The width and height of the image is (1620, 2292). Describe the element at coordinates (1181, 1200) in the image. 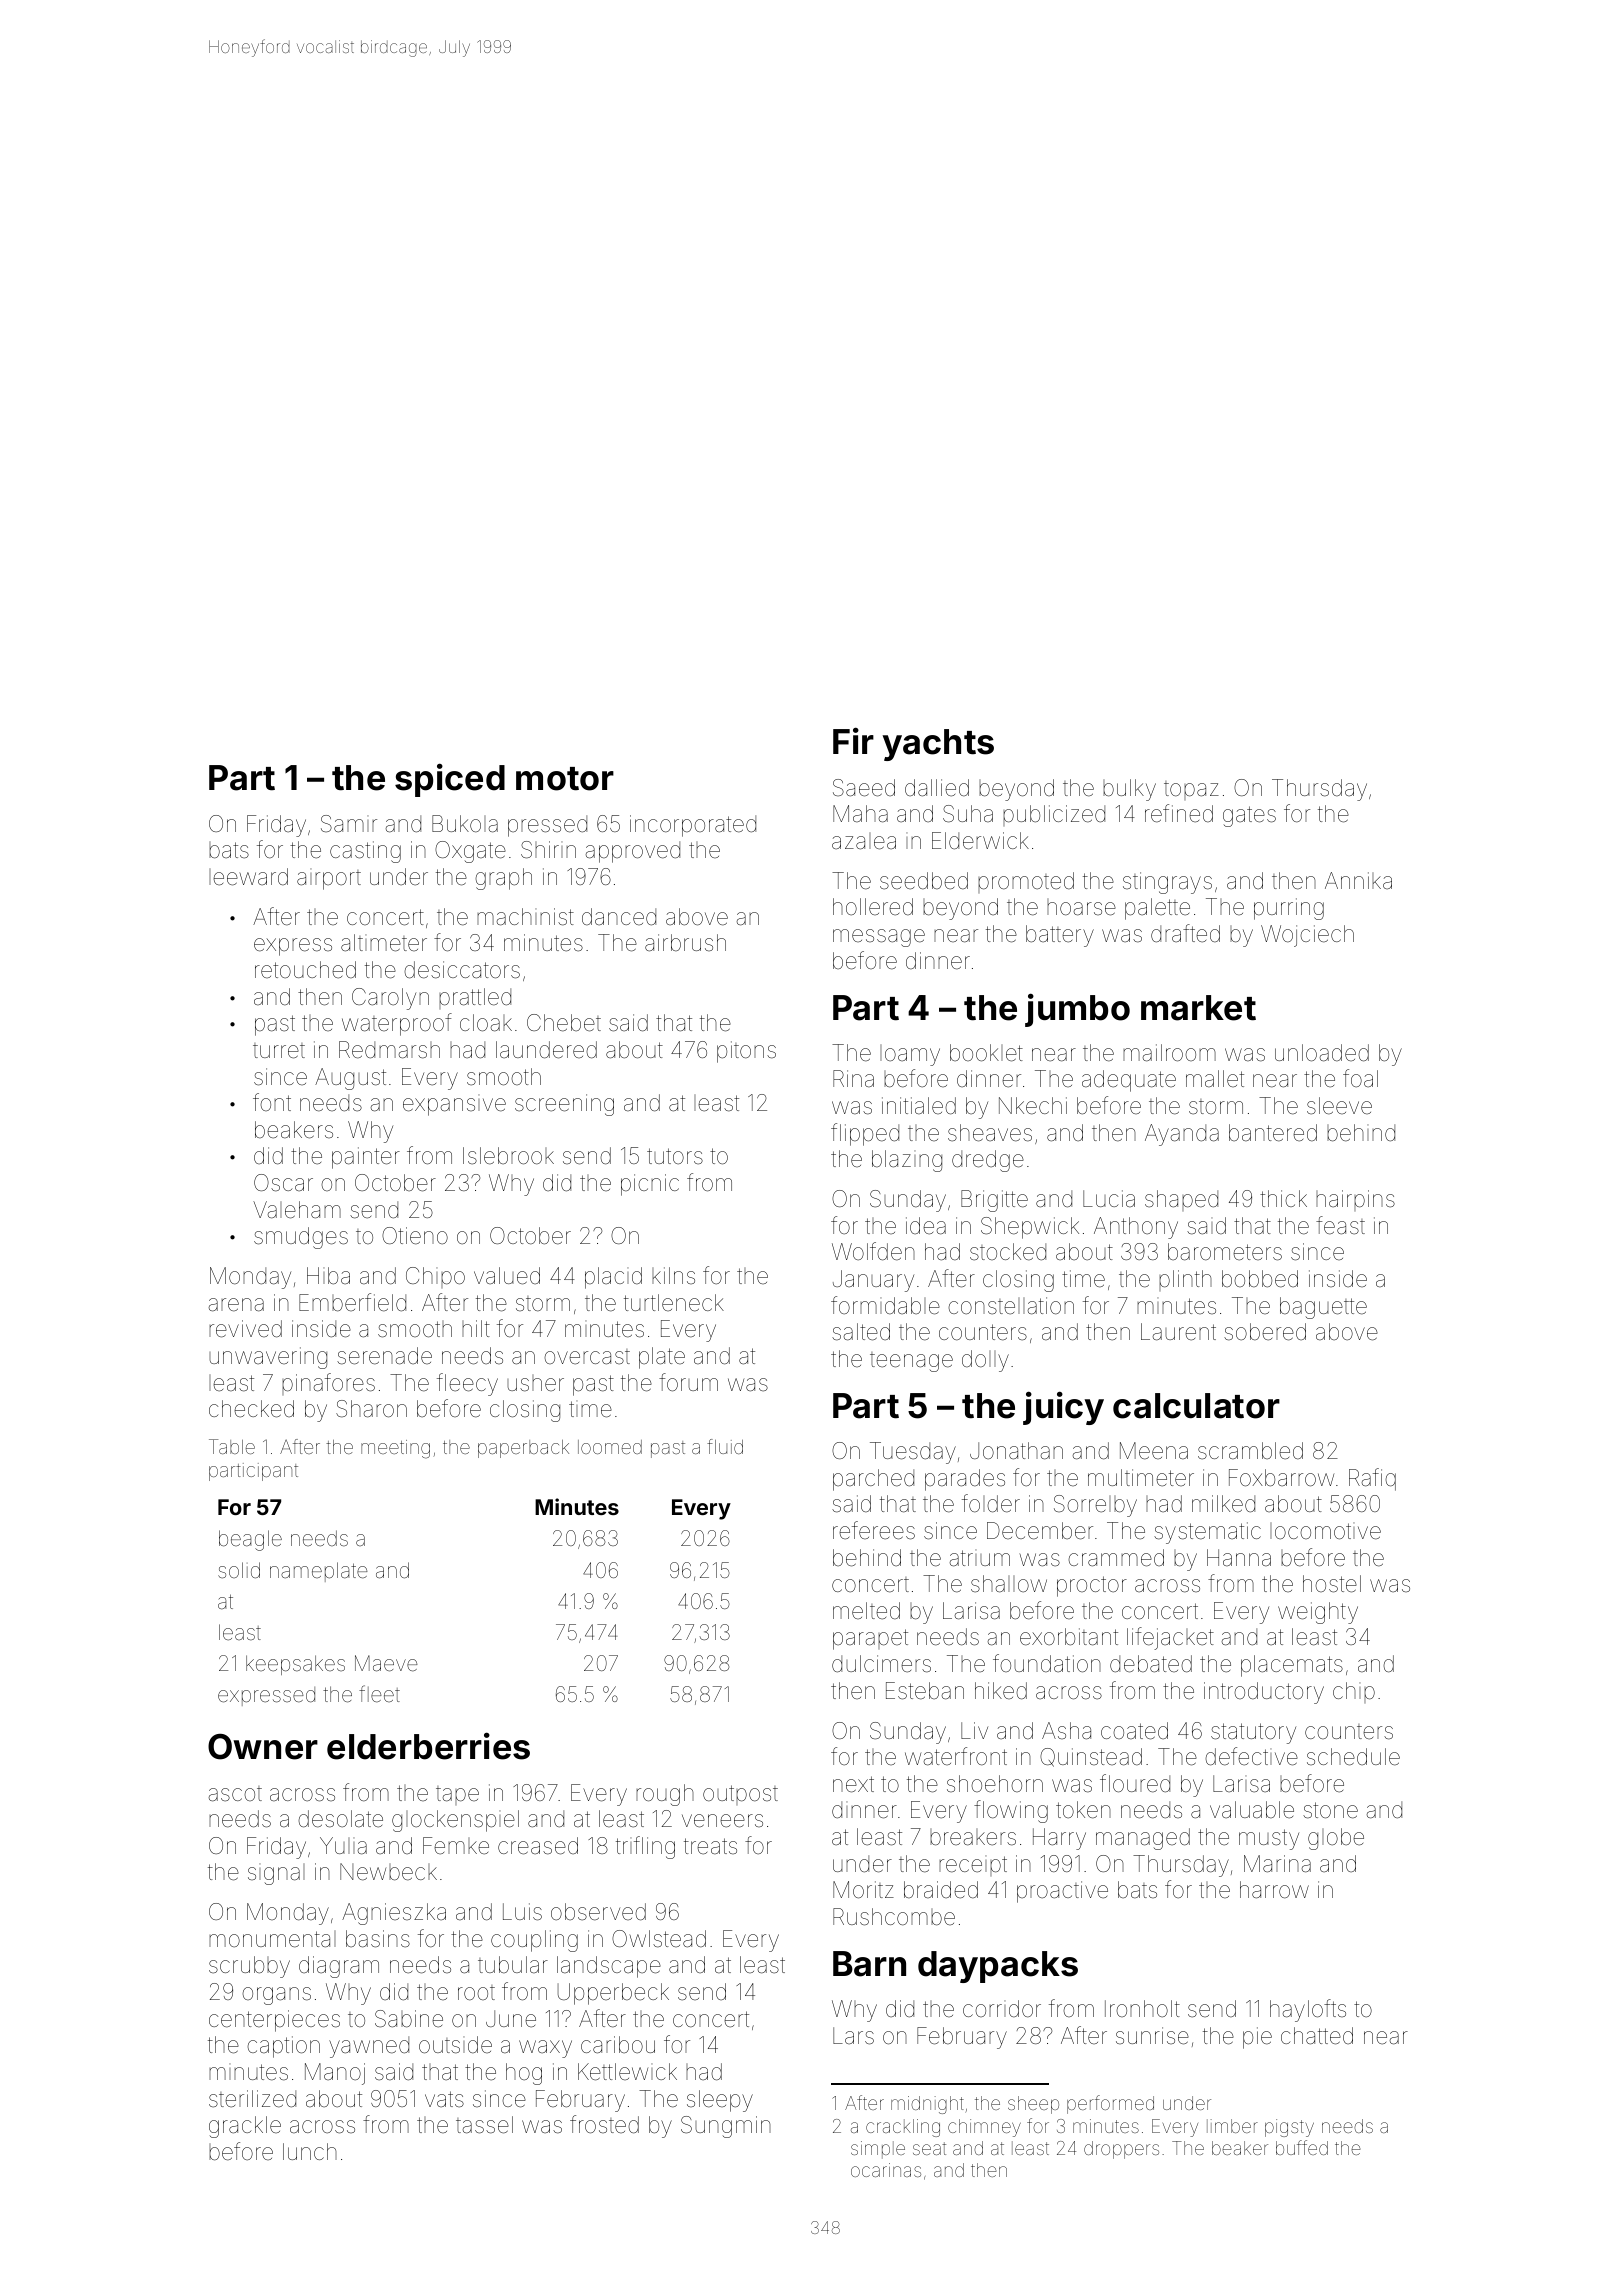

I see `shaped` at that location.
